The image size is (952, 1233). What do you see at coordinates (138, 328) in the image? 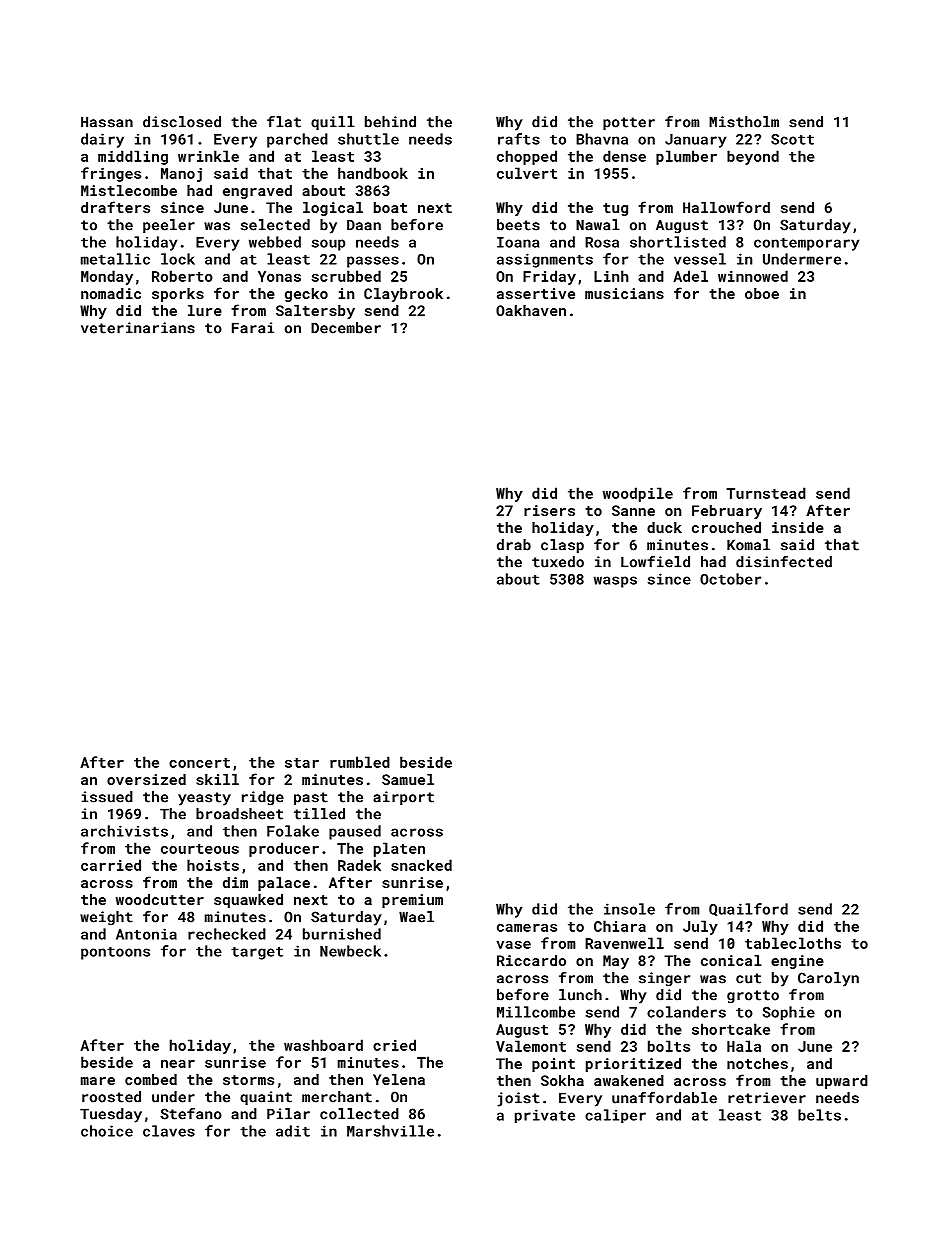
I see `veterinarians` at bounding box center [138, 328].
